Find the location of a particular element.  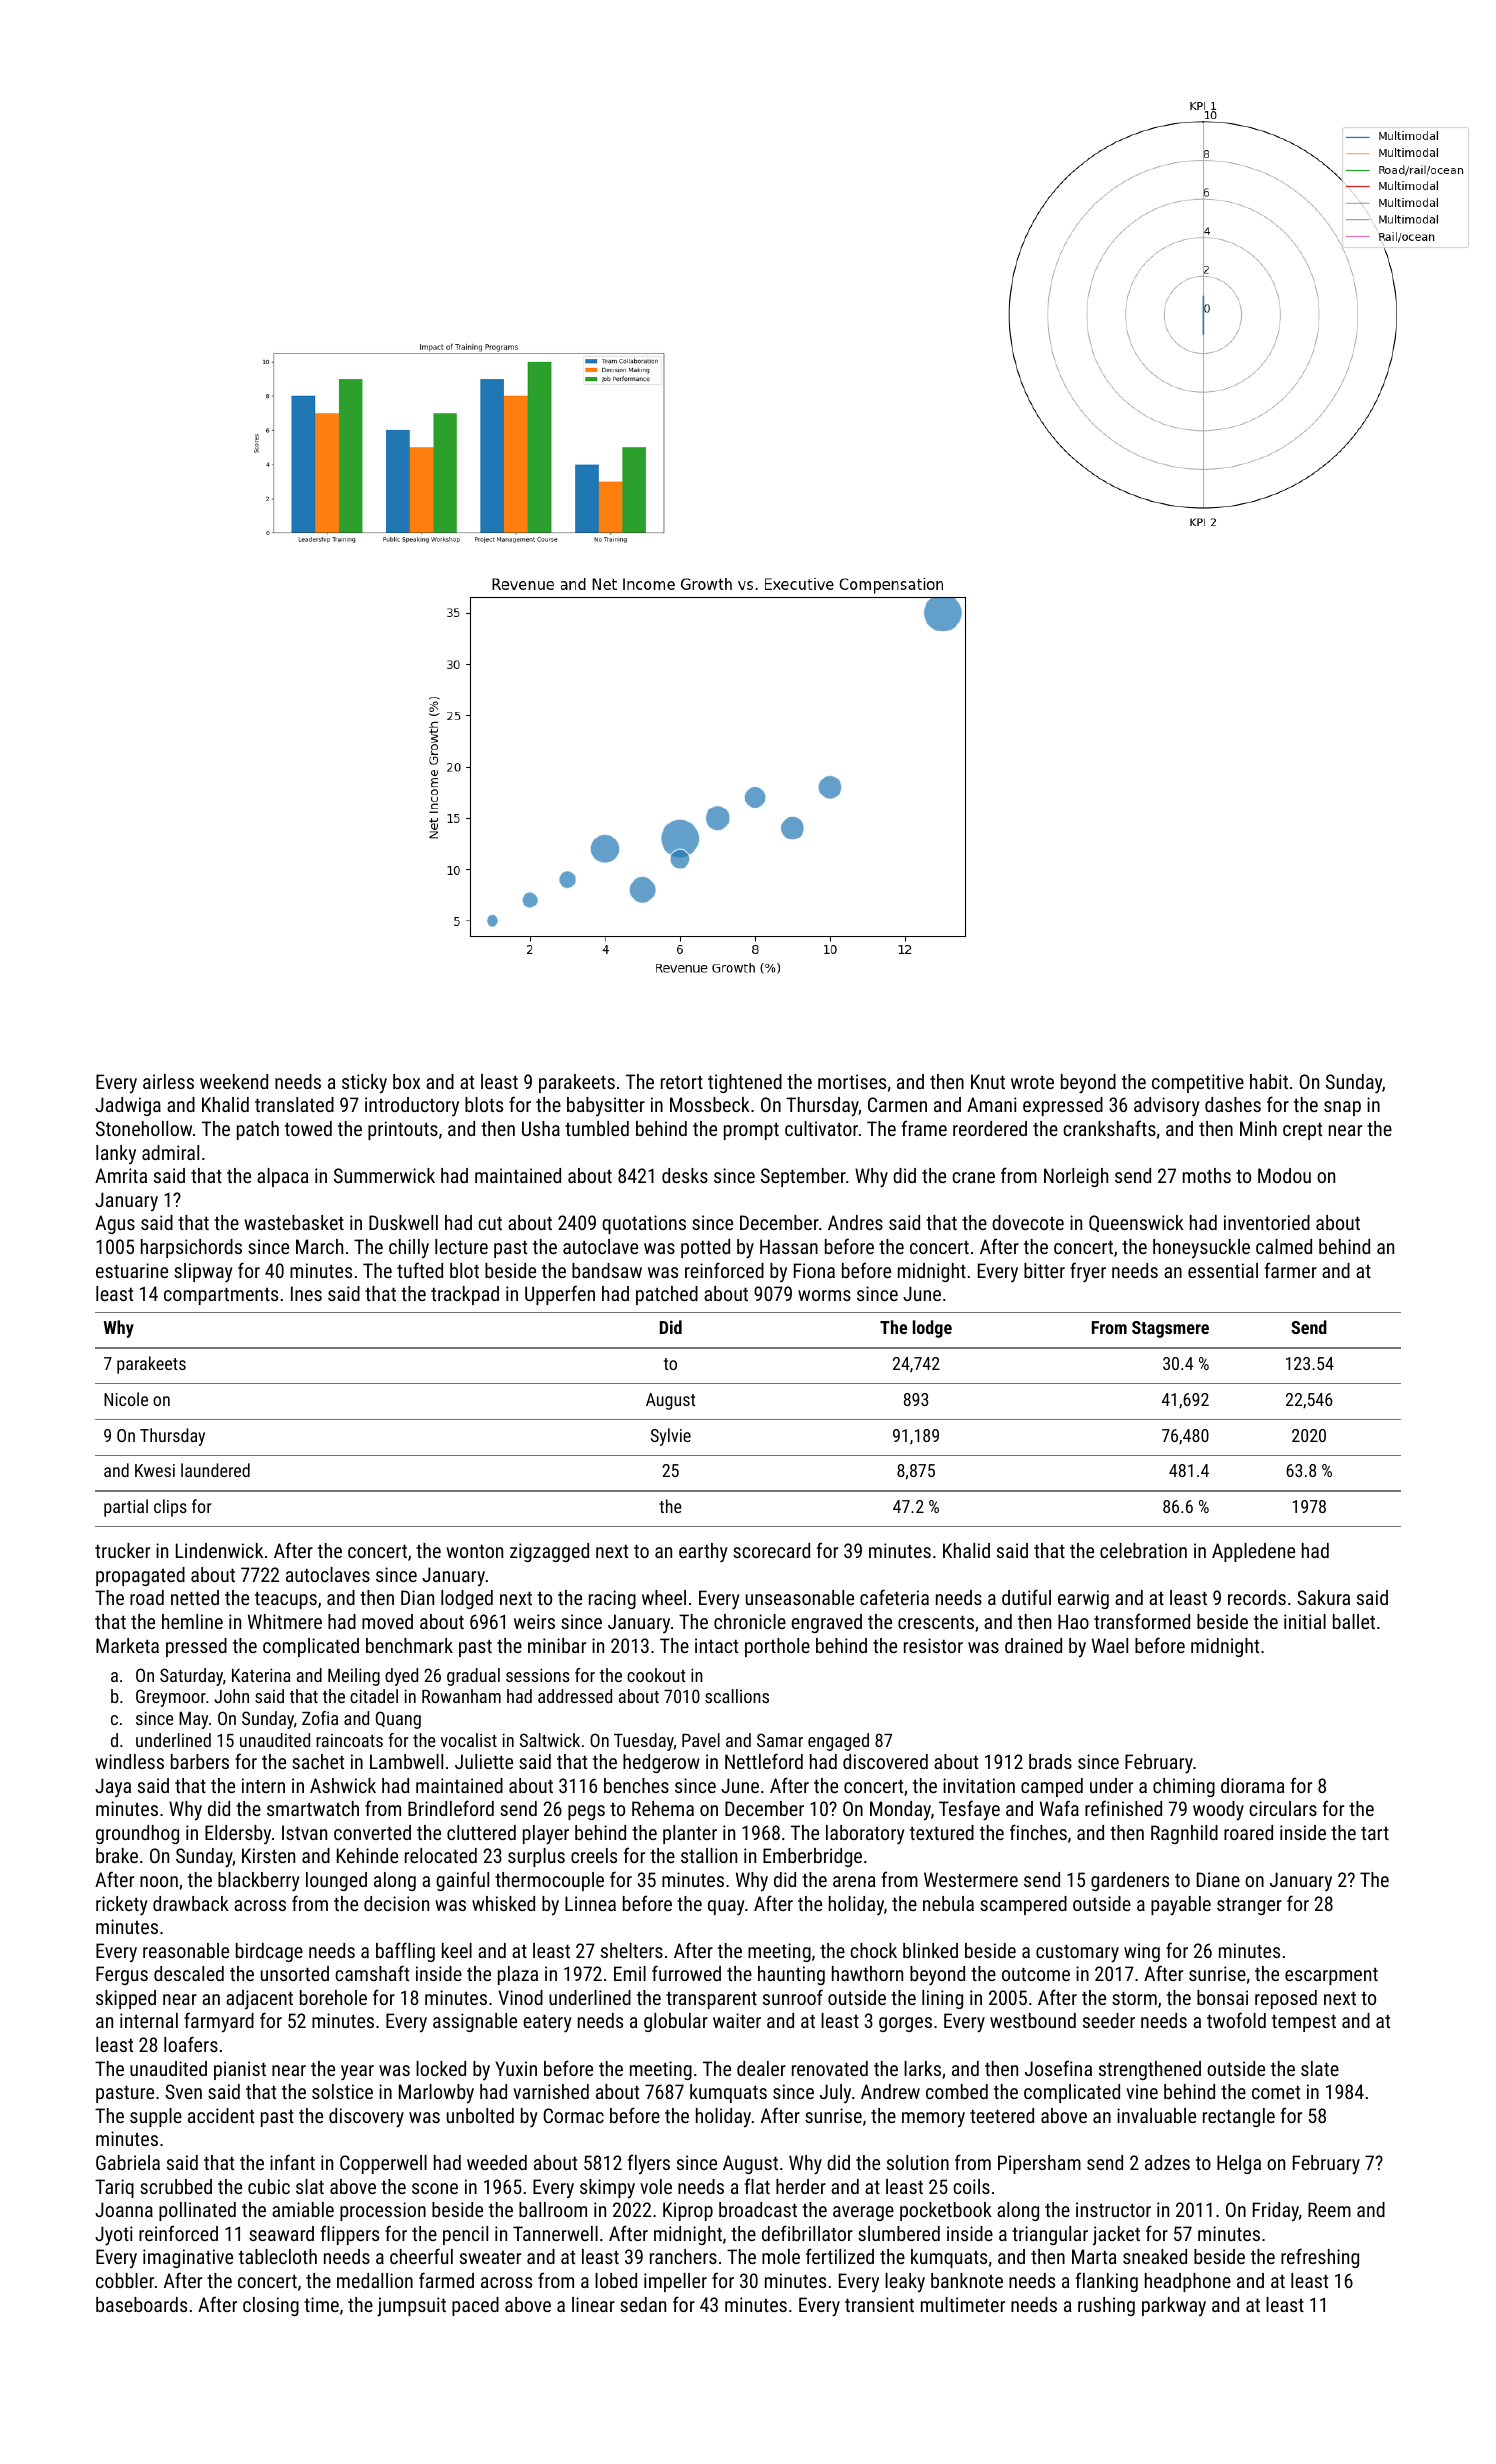

Copperwell is located at coordinates (383, 2164).
